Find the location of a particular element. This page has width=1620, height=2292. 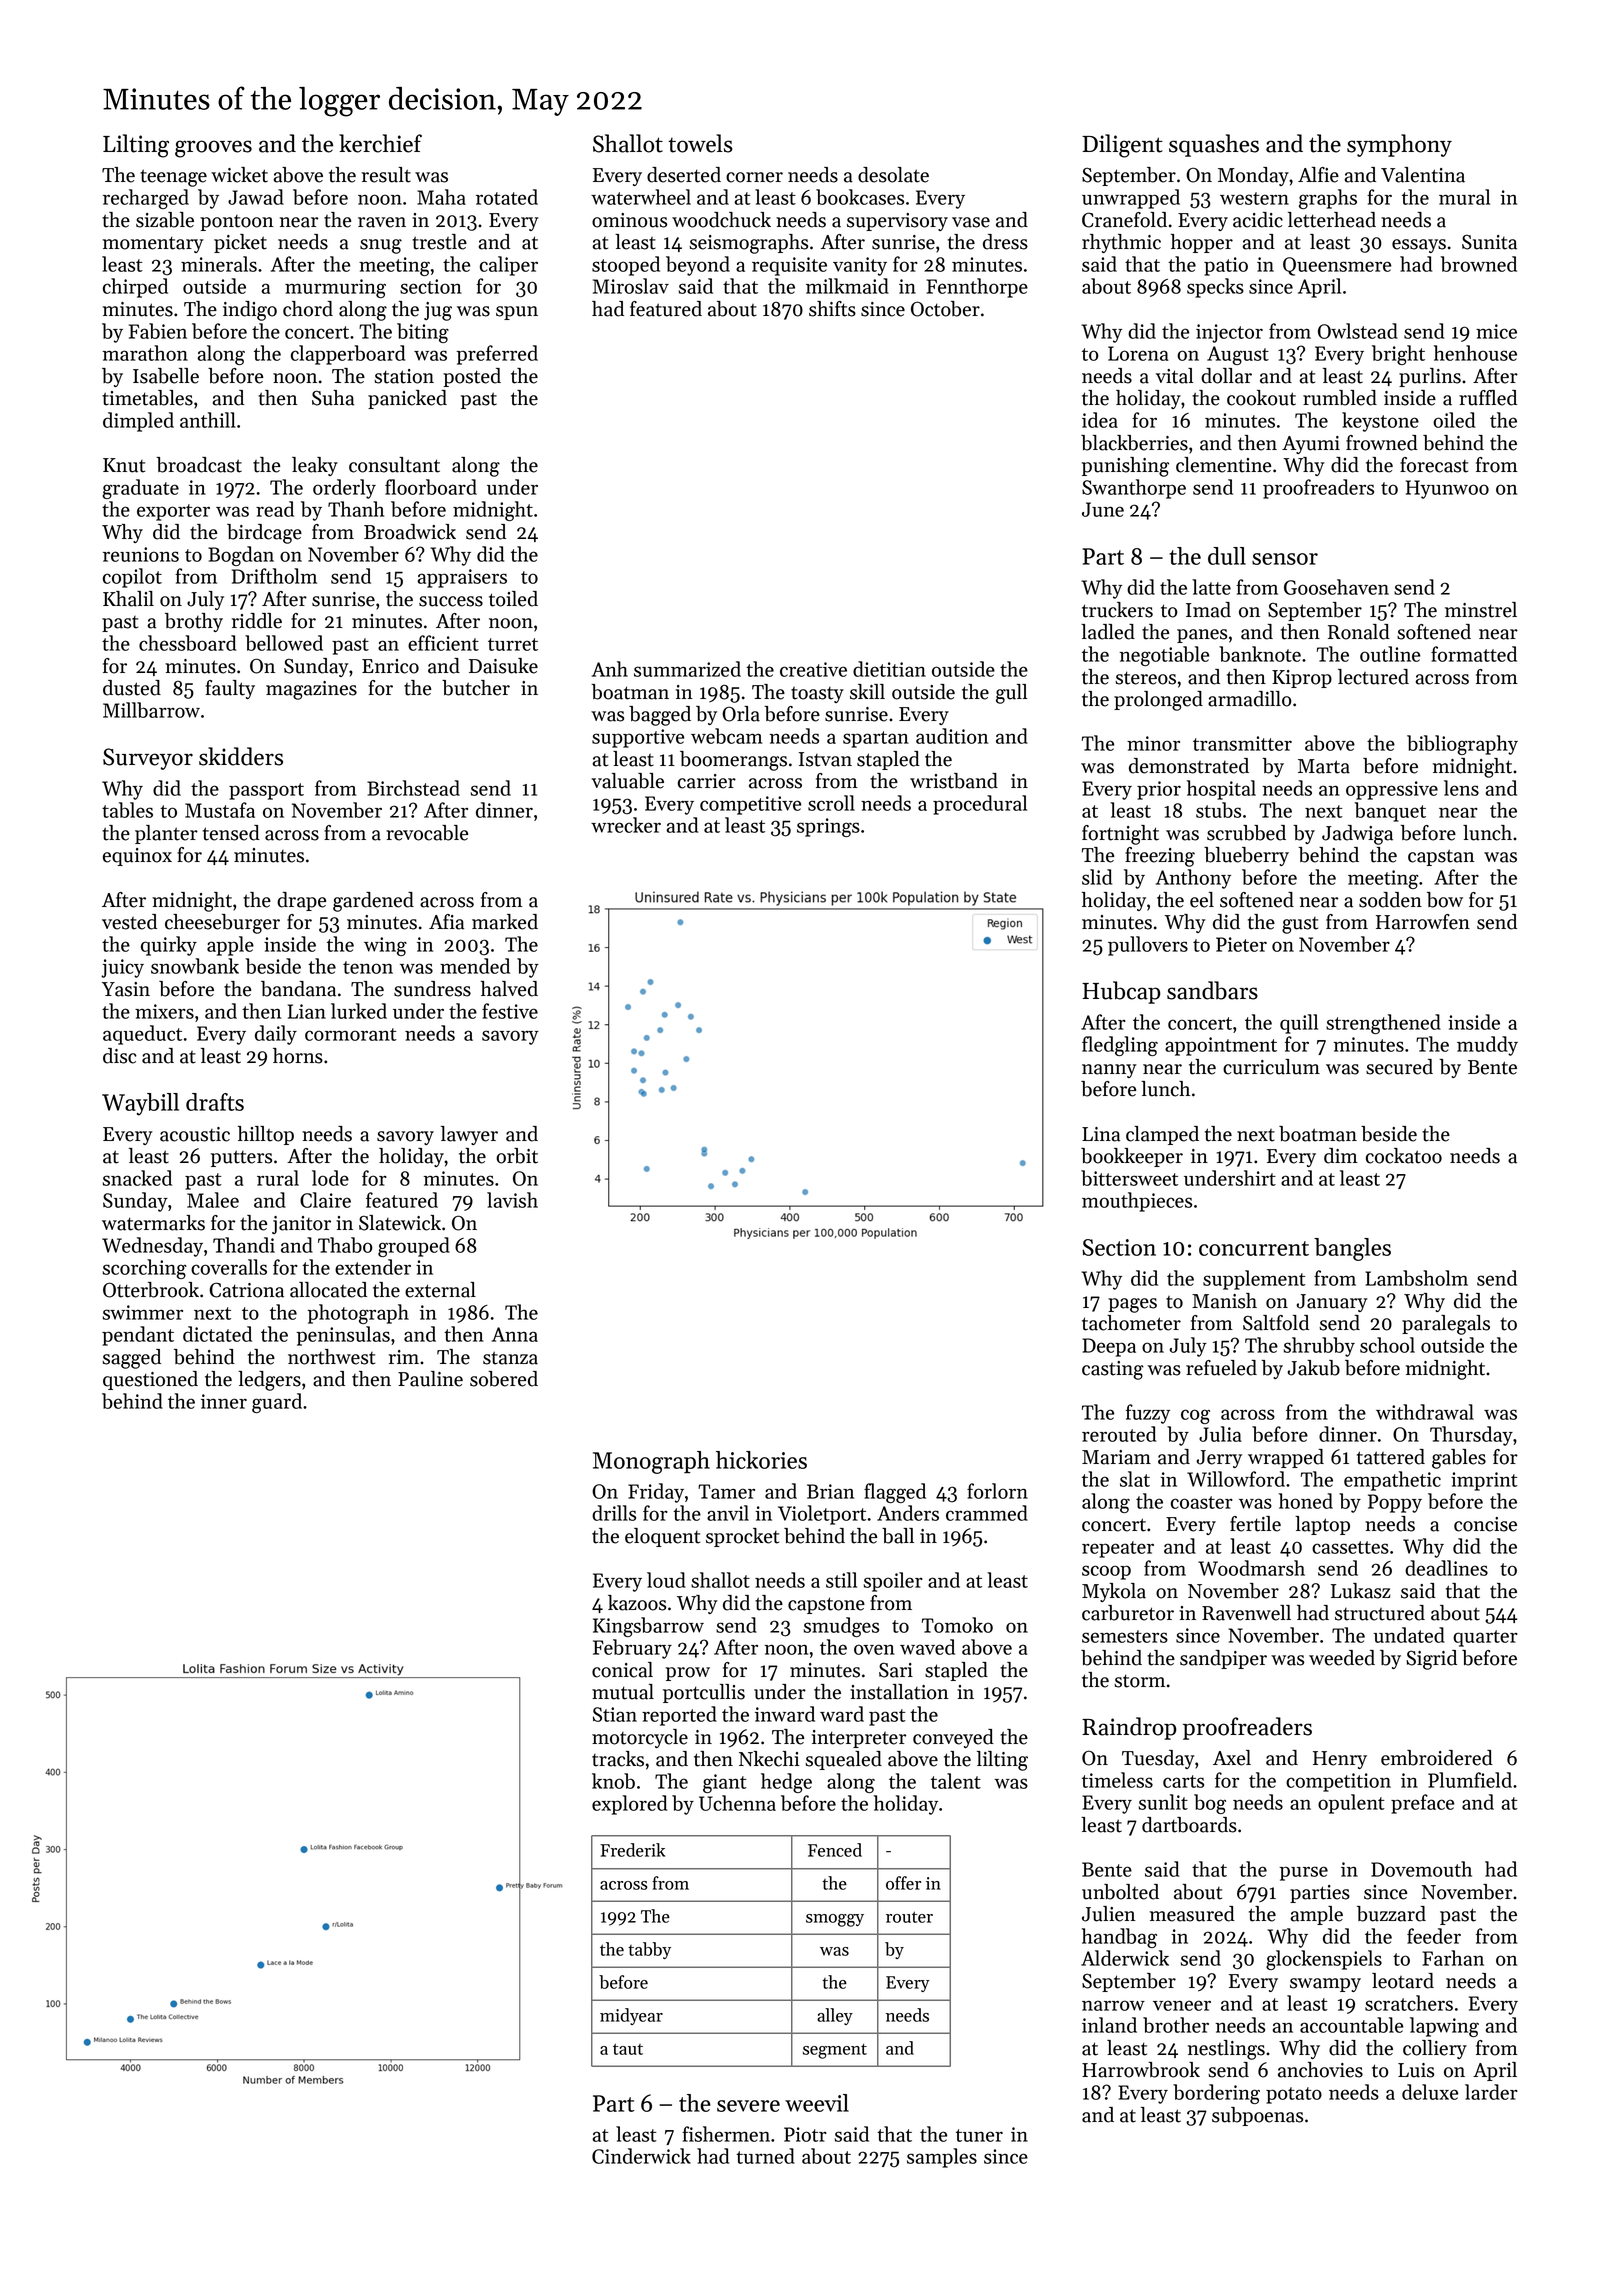

kerchief is located at coordinates (380, 143).
